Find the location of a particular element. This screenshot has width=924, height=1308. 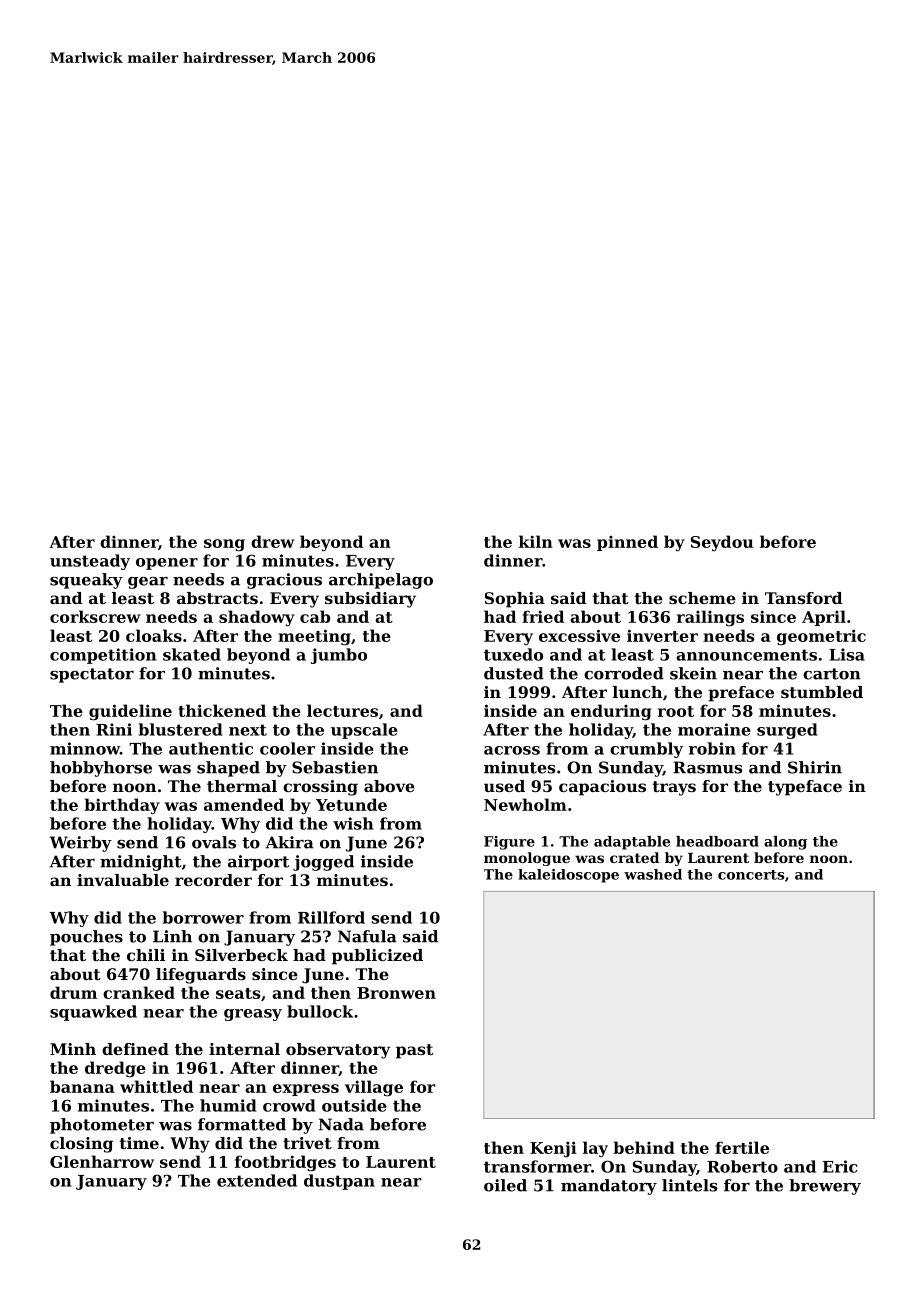

dusted is located at coordinates (514, 673).
